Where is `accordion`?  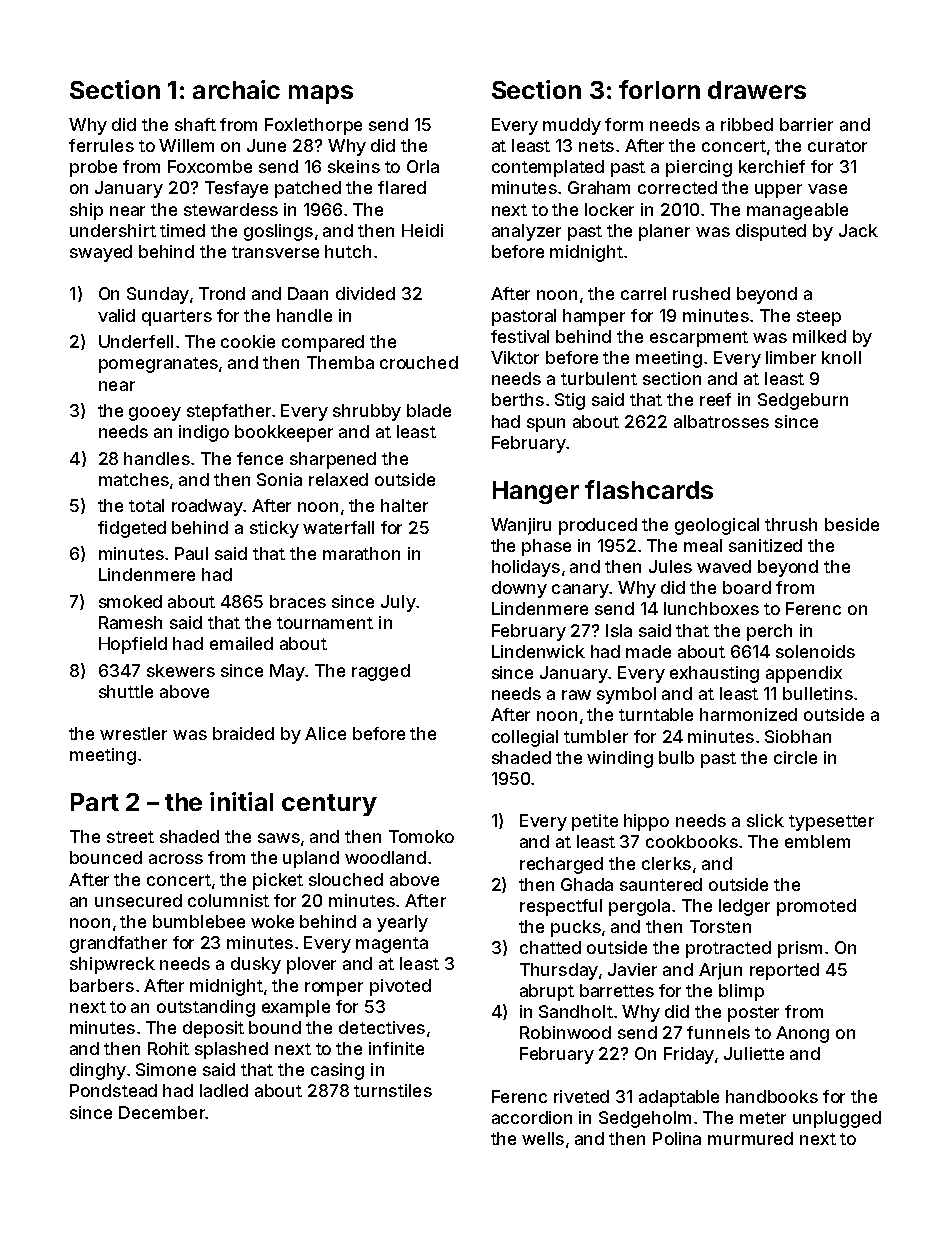
accordion is located at coordinates (532, 1117).
